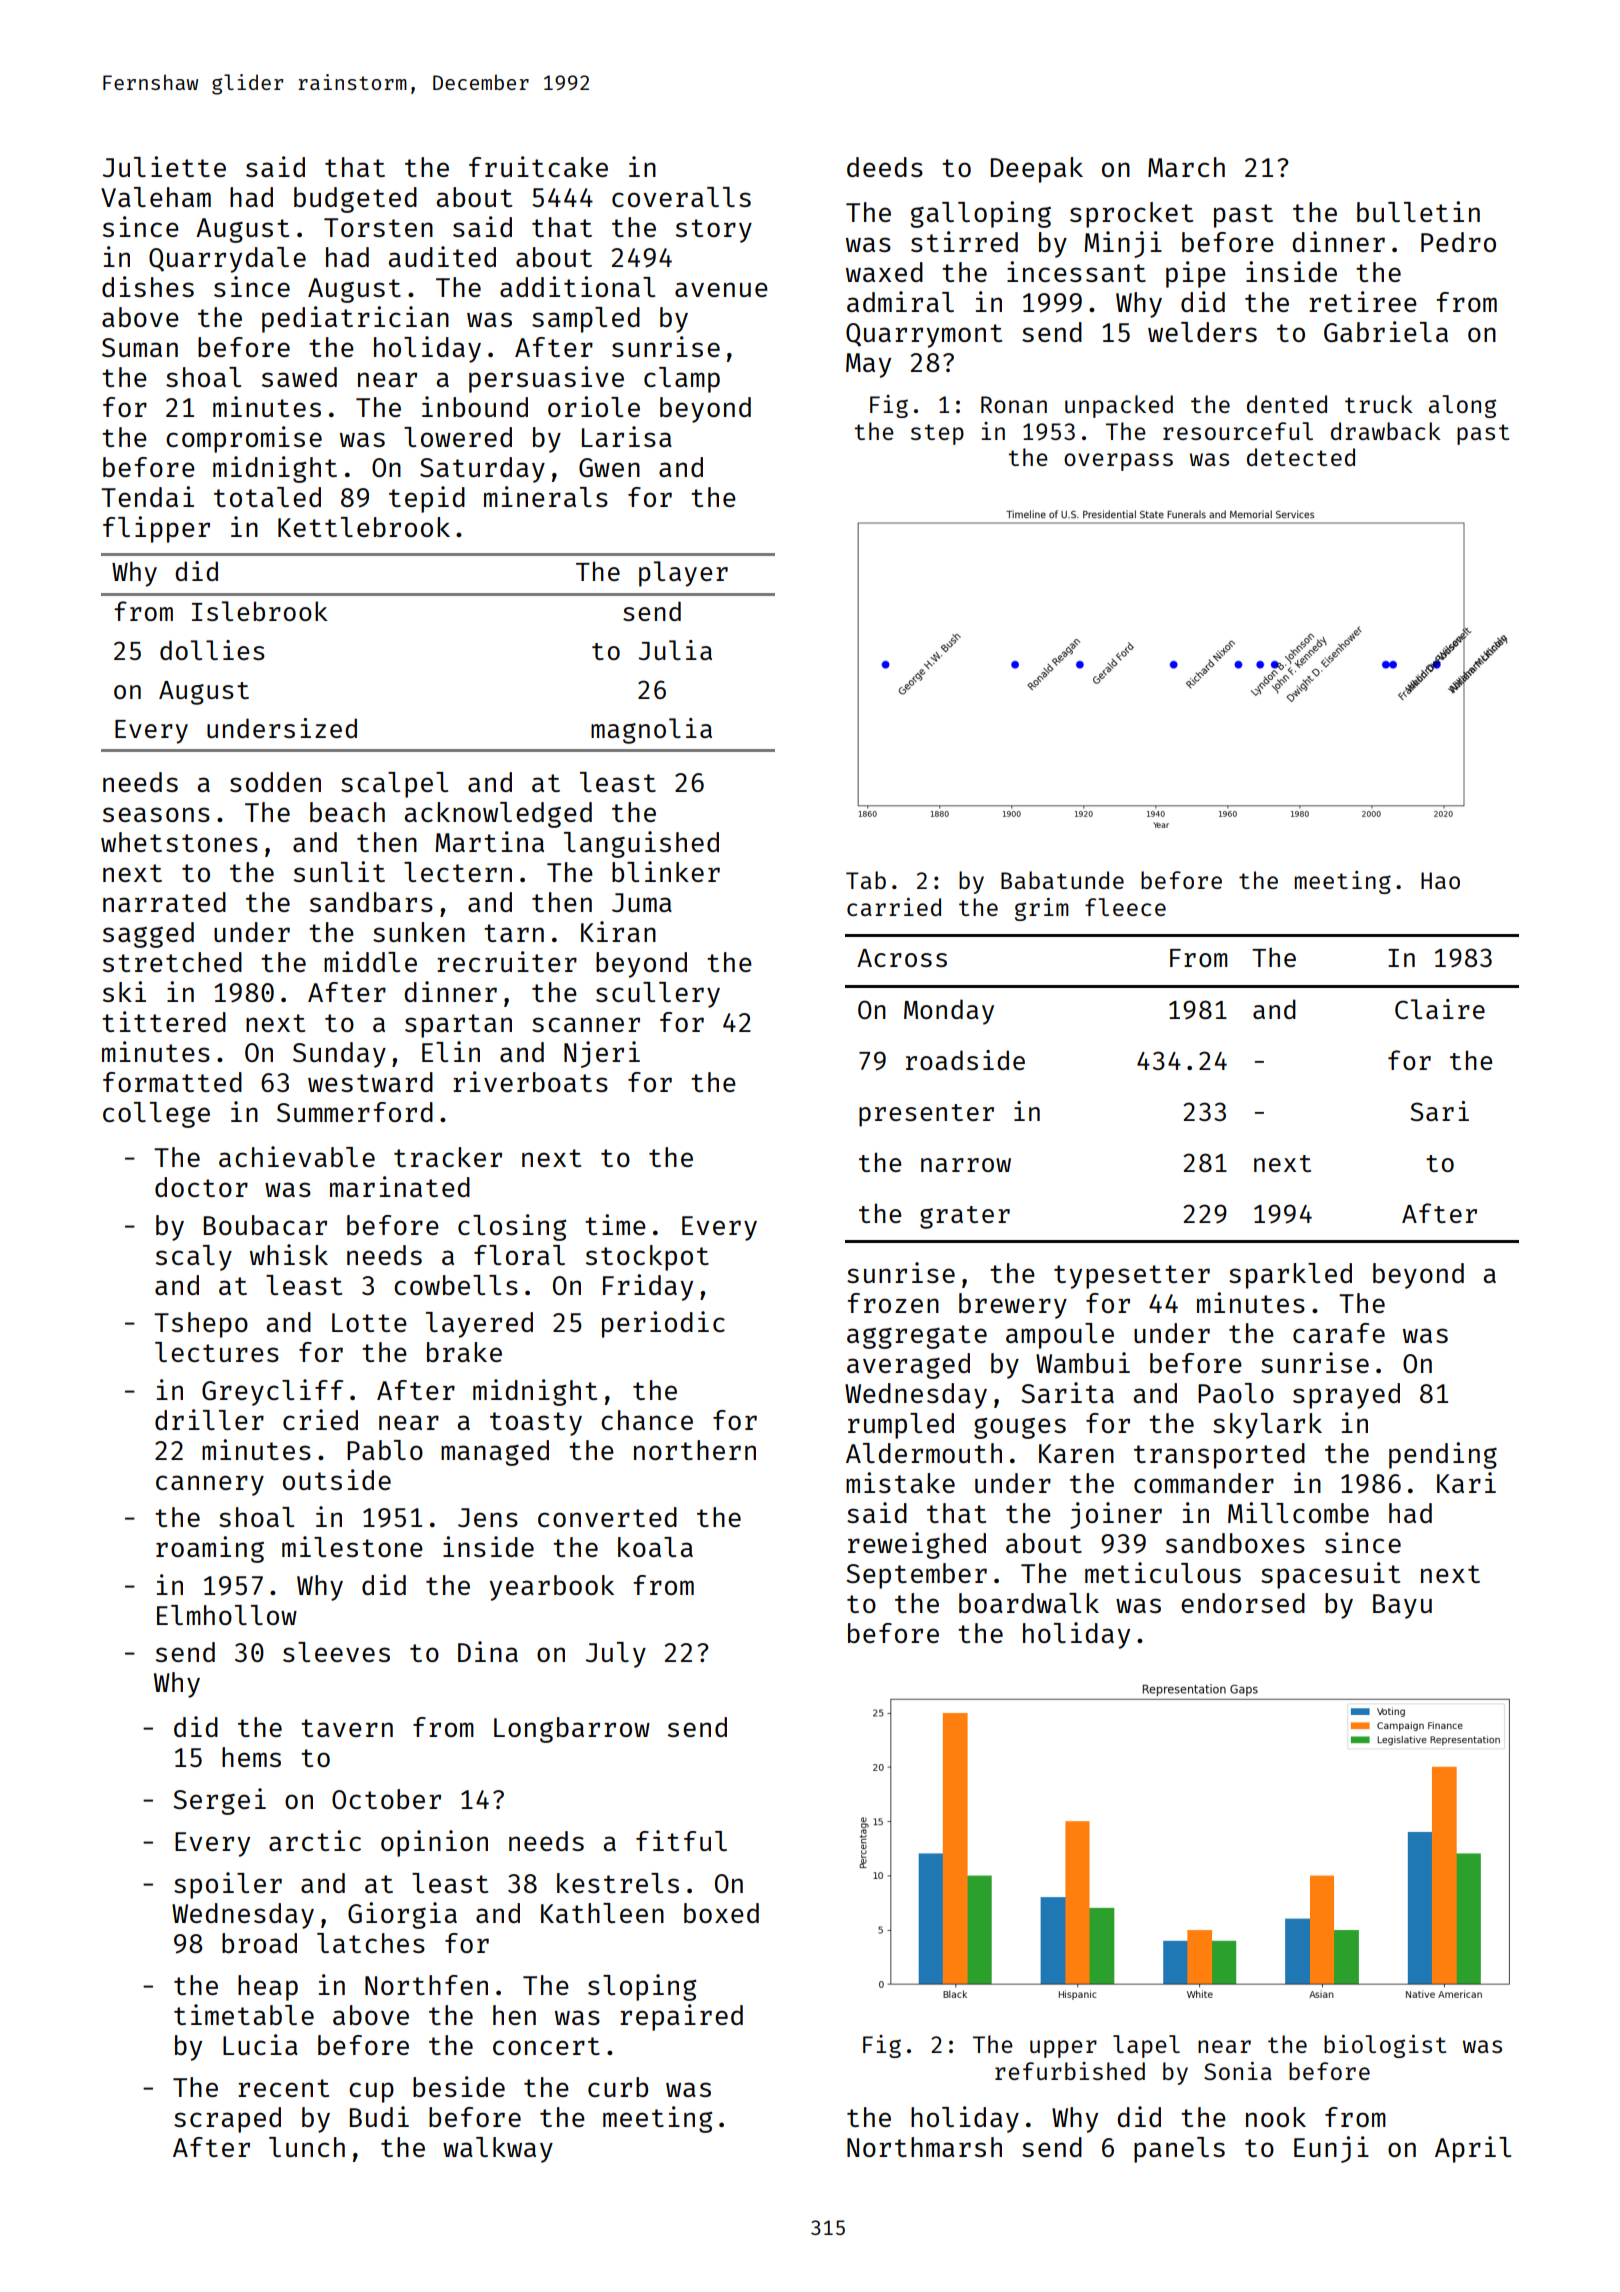 This screenshot has width=1620, height=2292. What do you see at coordinates (164, 166) in the screenshot?
I see `Juliette` at bounding box center [164, 166].
